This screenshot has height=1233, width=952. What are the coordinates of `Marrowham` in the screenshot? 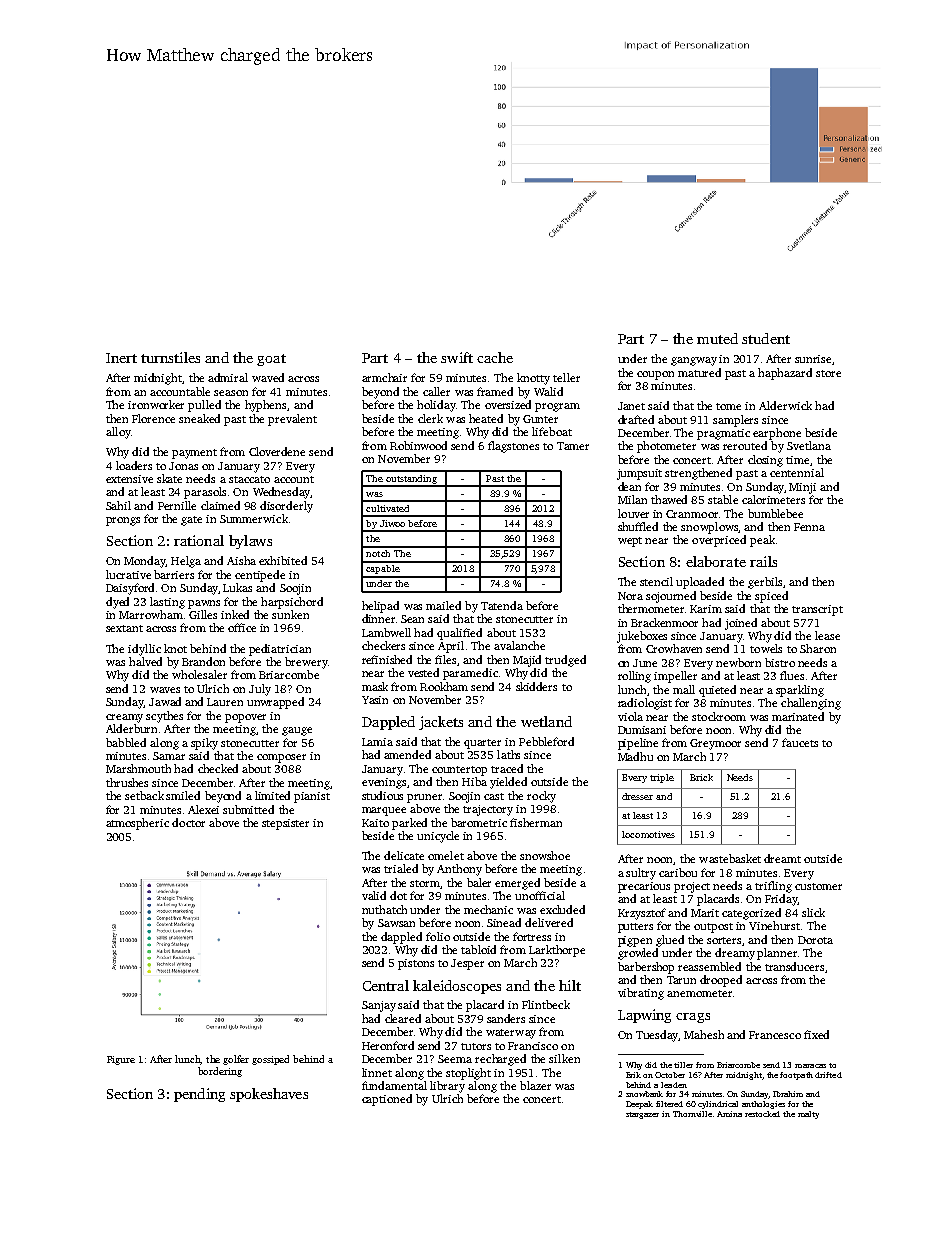 It's located at (151, 614).
